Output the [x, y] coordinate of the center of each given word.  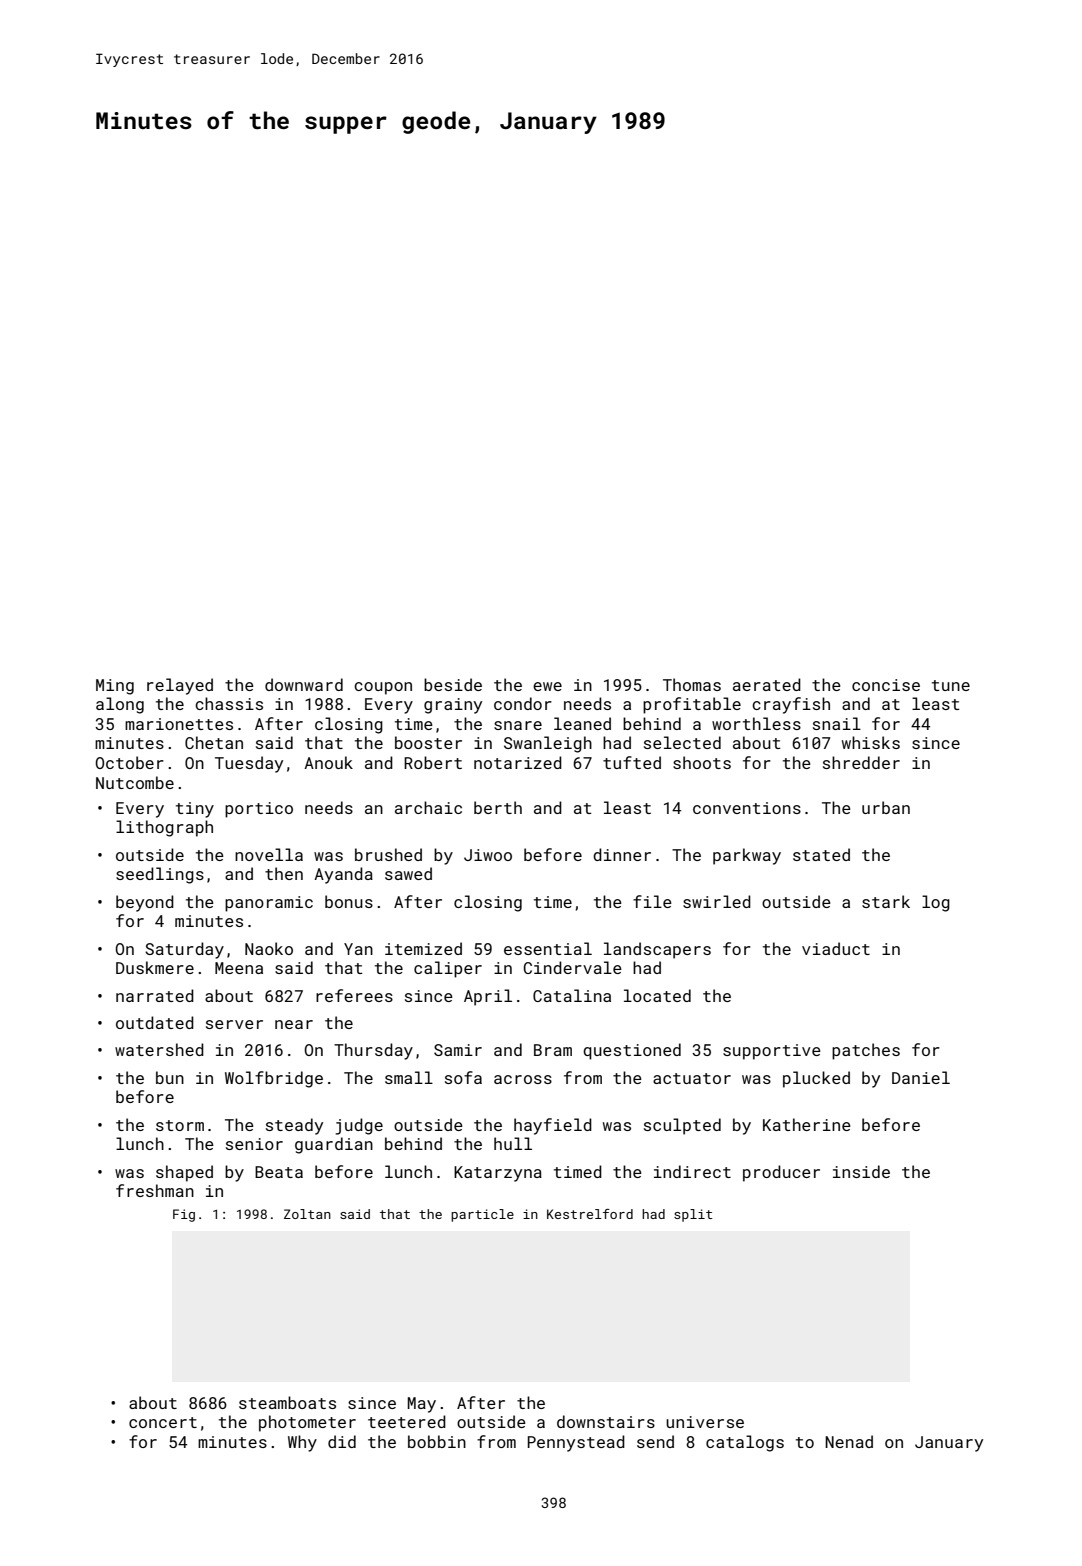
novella [269, 854]
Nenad [849, 1441]
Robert [433, 762]
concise [886, 685]
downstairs [606, 1421]
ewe [547, 686]
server [234, 1024]
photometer [307, 1423]
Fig [184, 1215]
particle [482, 1215]
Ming [115, 687]
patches [866, 1051]
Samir [458, 1050]
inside [861, 1171]
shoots [702, 762]
